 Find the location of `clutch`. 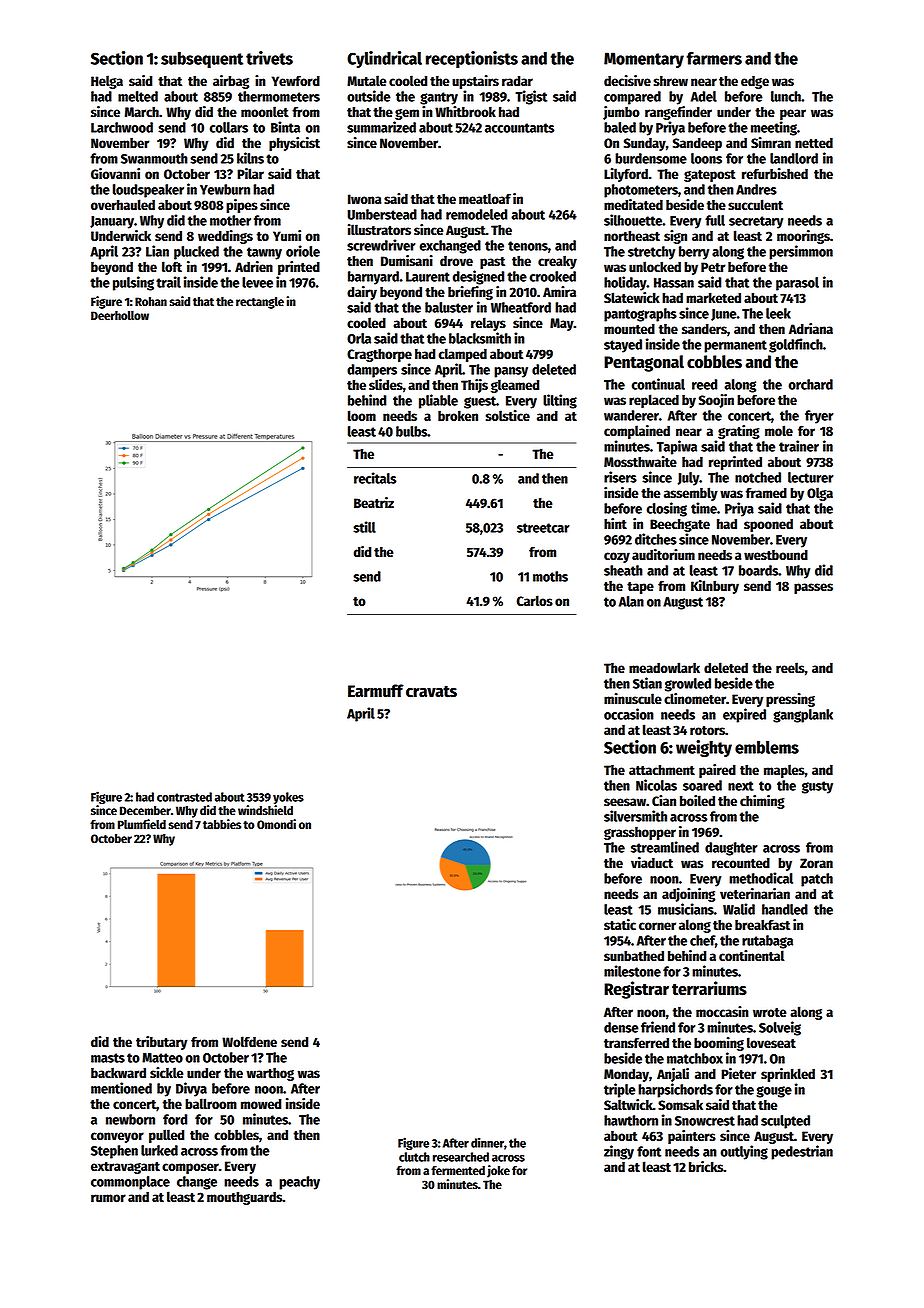

clutch is located at coordinates (414, 1157).
